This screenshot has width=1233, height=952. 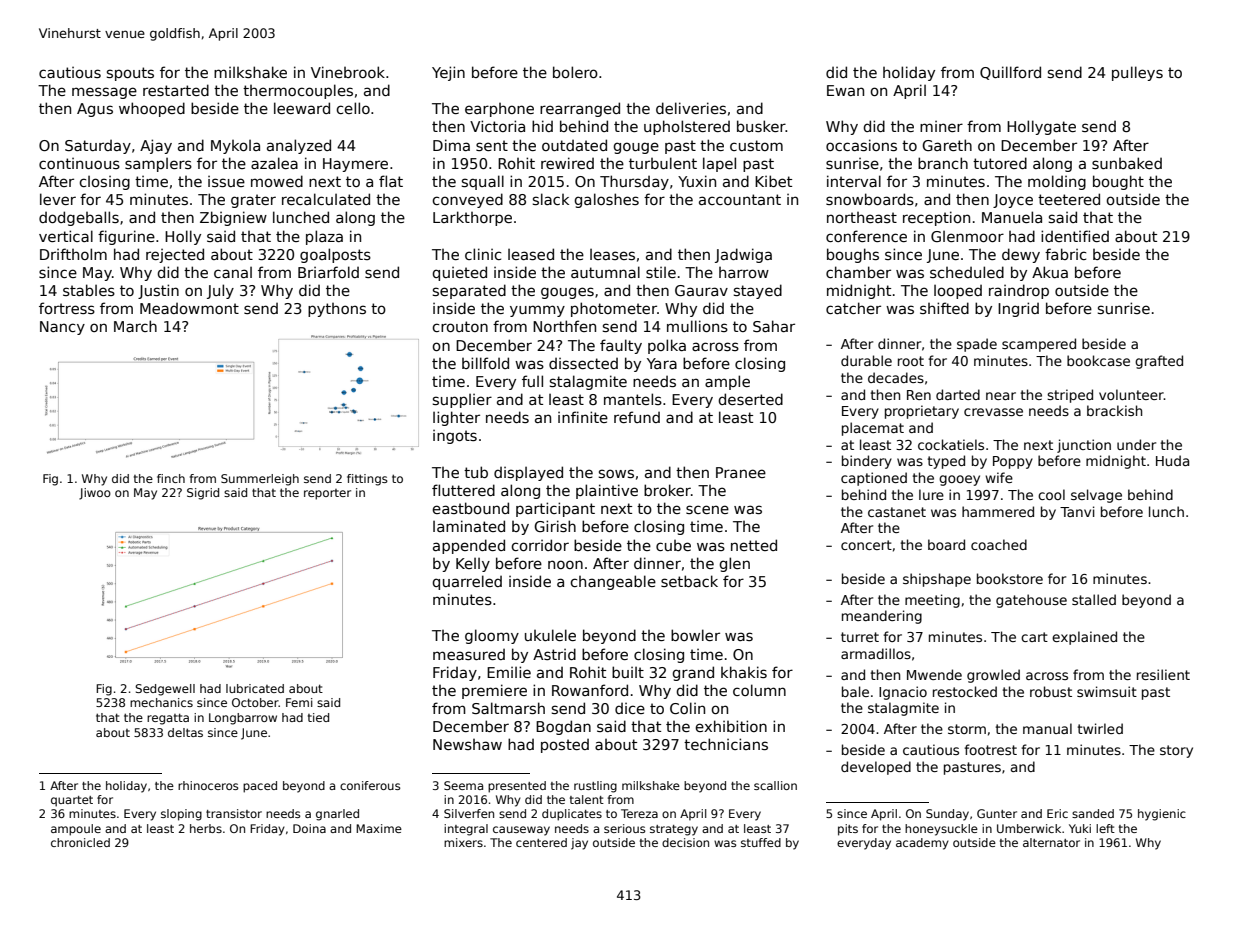 I want to click on Ewan, so click(x=845, y=90).
